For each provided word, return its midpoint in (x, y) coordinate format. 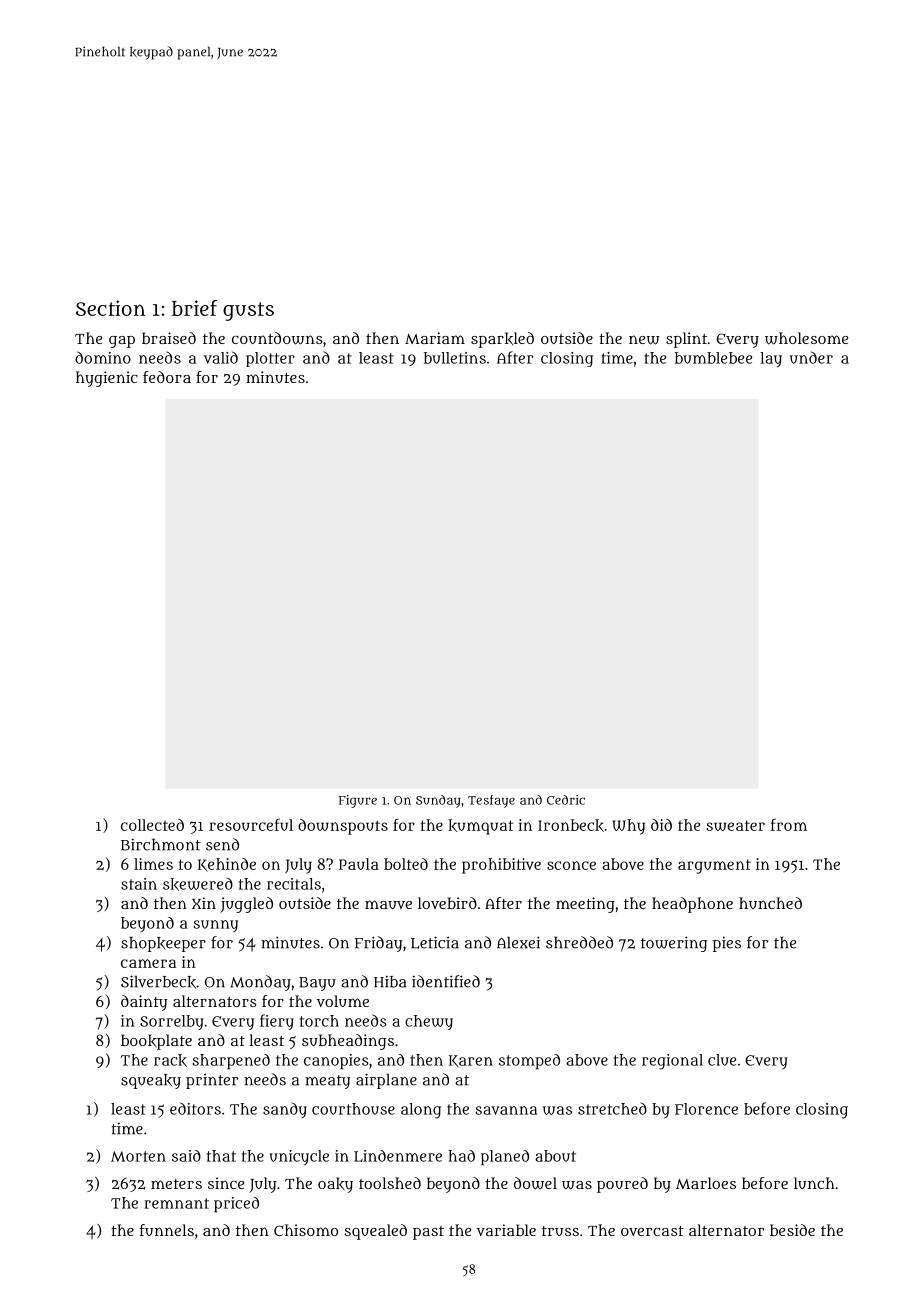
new (644, 340)
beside (792, 1230)
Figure (358, 801)
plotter (270, 359)
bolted (406, 864)
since (226, 1183)
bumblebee (713, 358)
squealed (375, 1232)
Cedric (566, 800)
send (222, 844)
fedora (167, 377)
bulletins (455, 358)
